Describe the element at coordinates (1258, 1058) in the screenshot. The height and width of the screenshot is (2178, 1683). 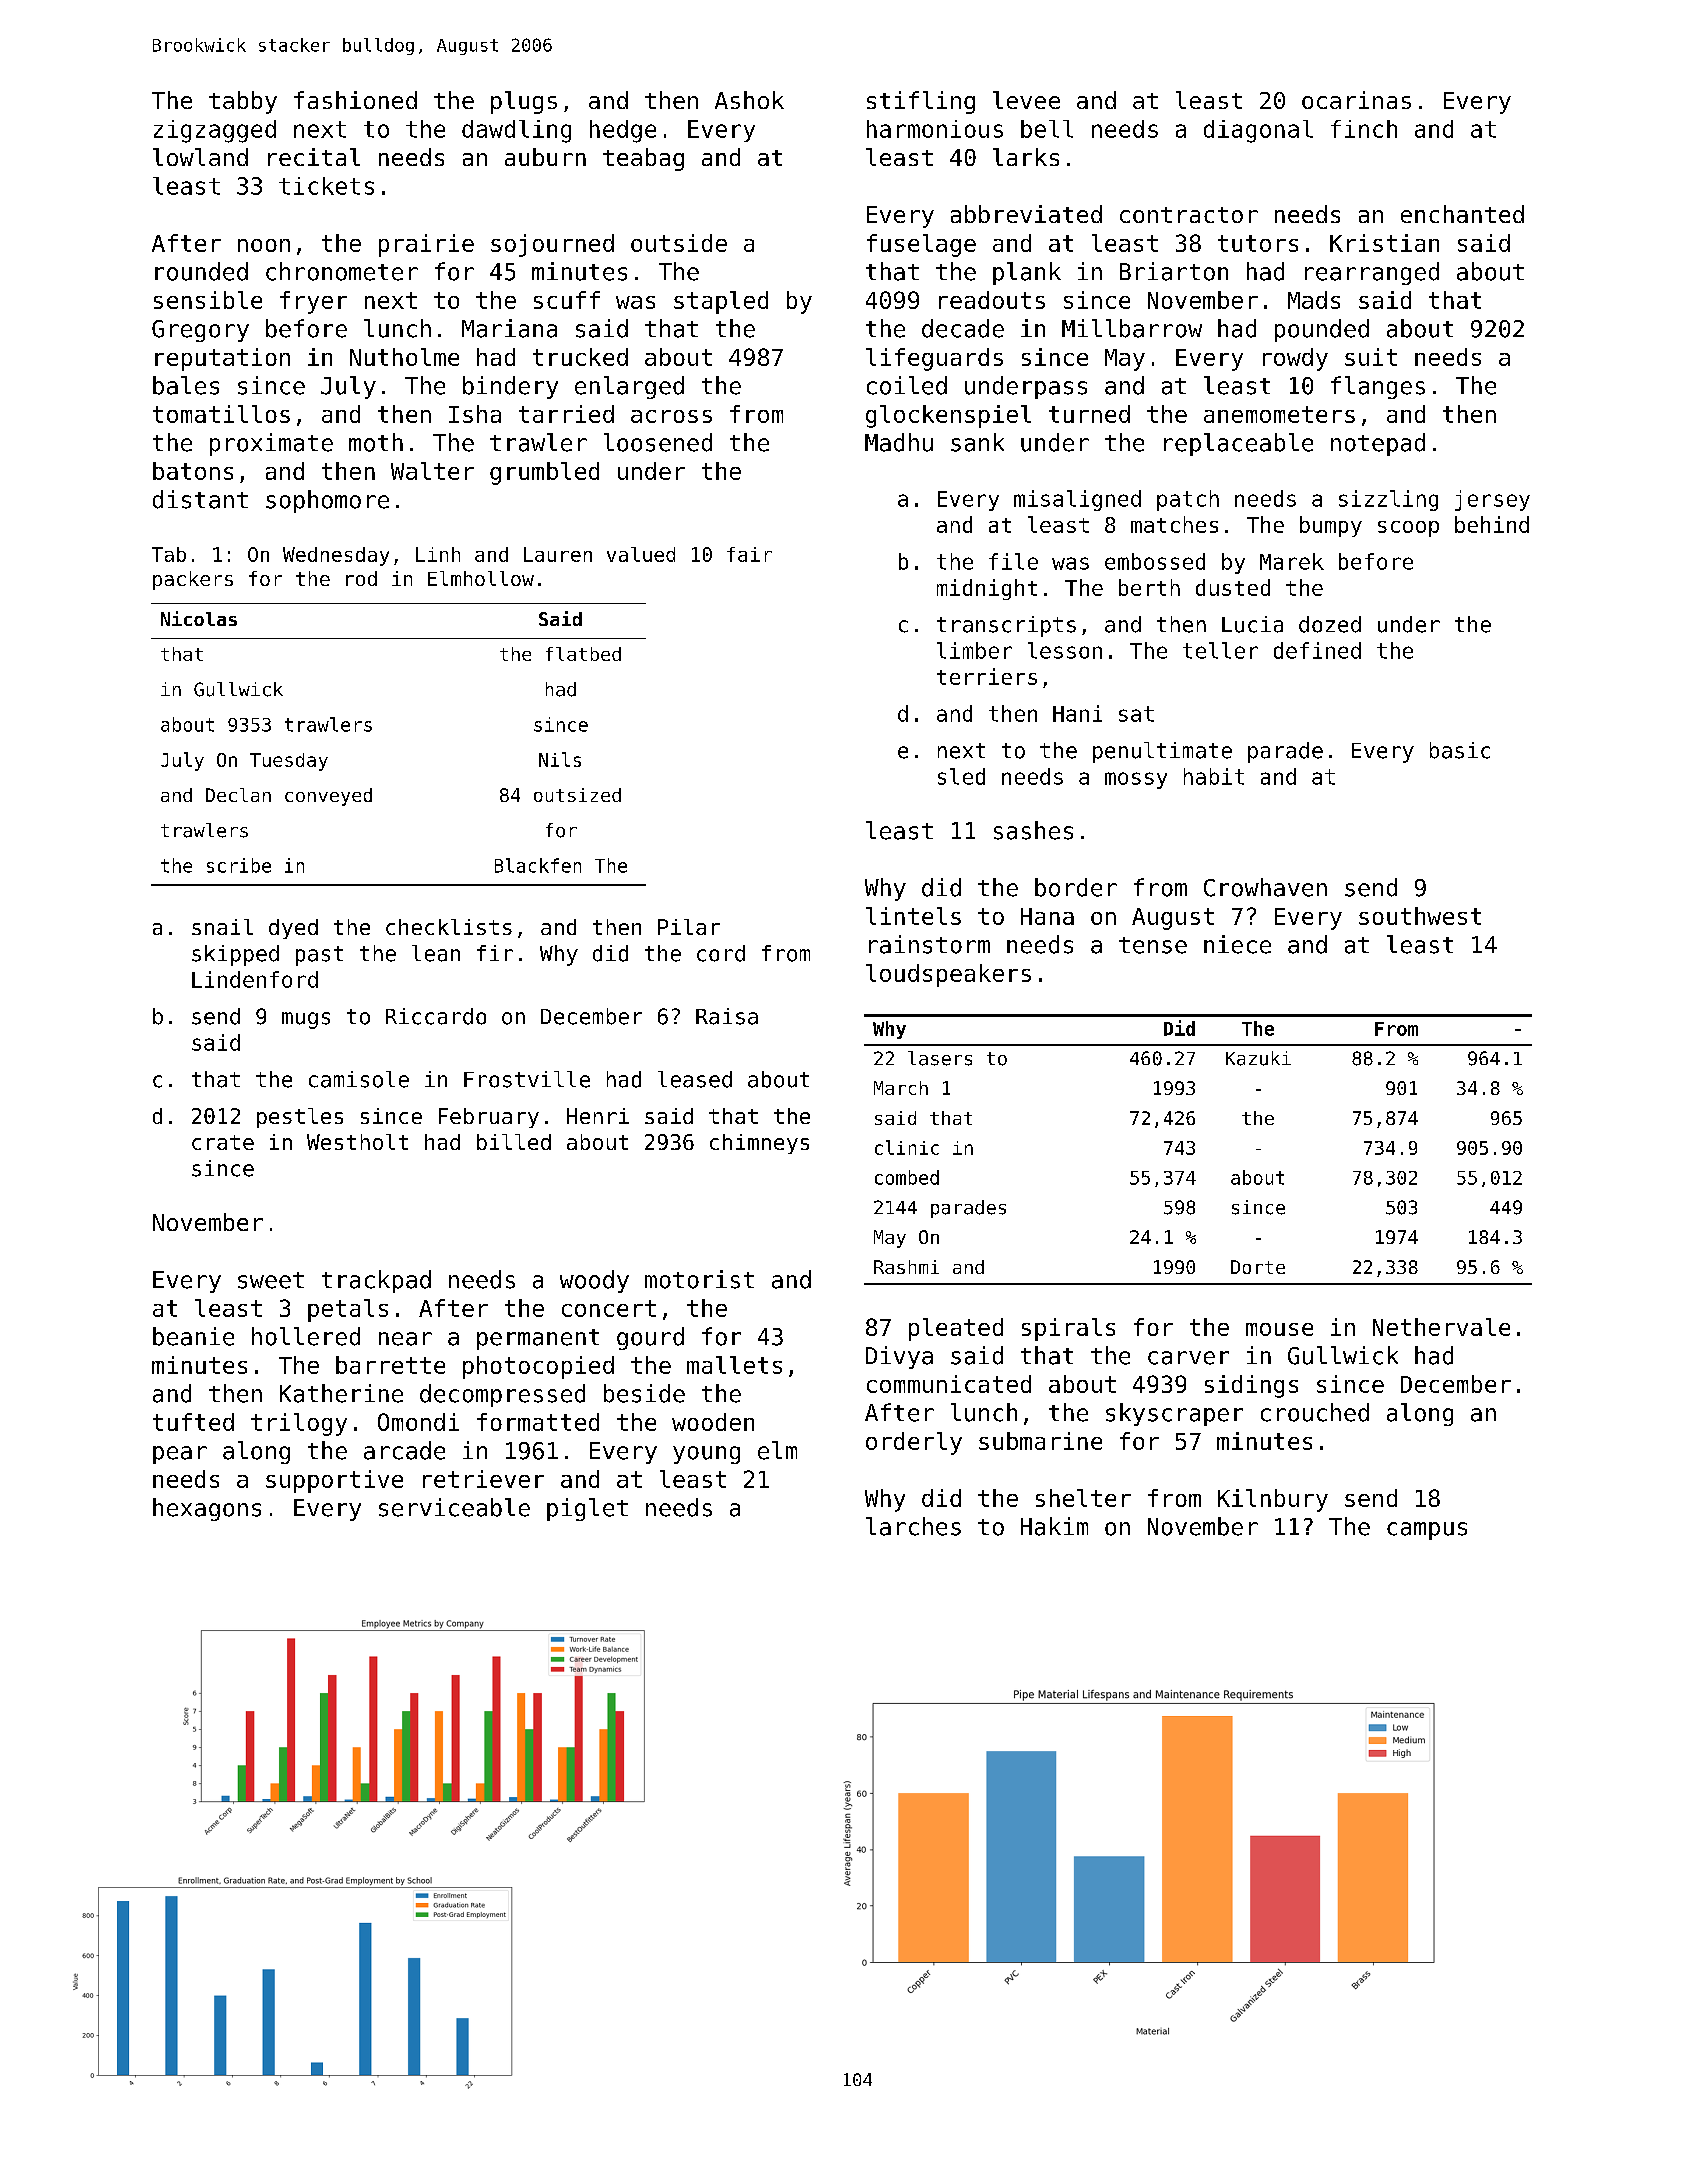
I see `Kazuki` at that location.
